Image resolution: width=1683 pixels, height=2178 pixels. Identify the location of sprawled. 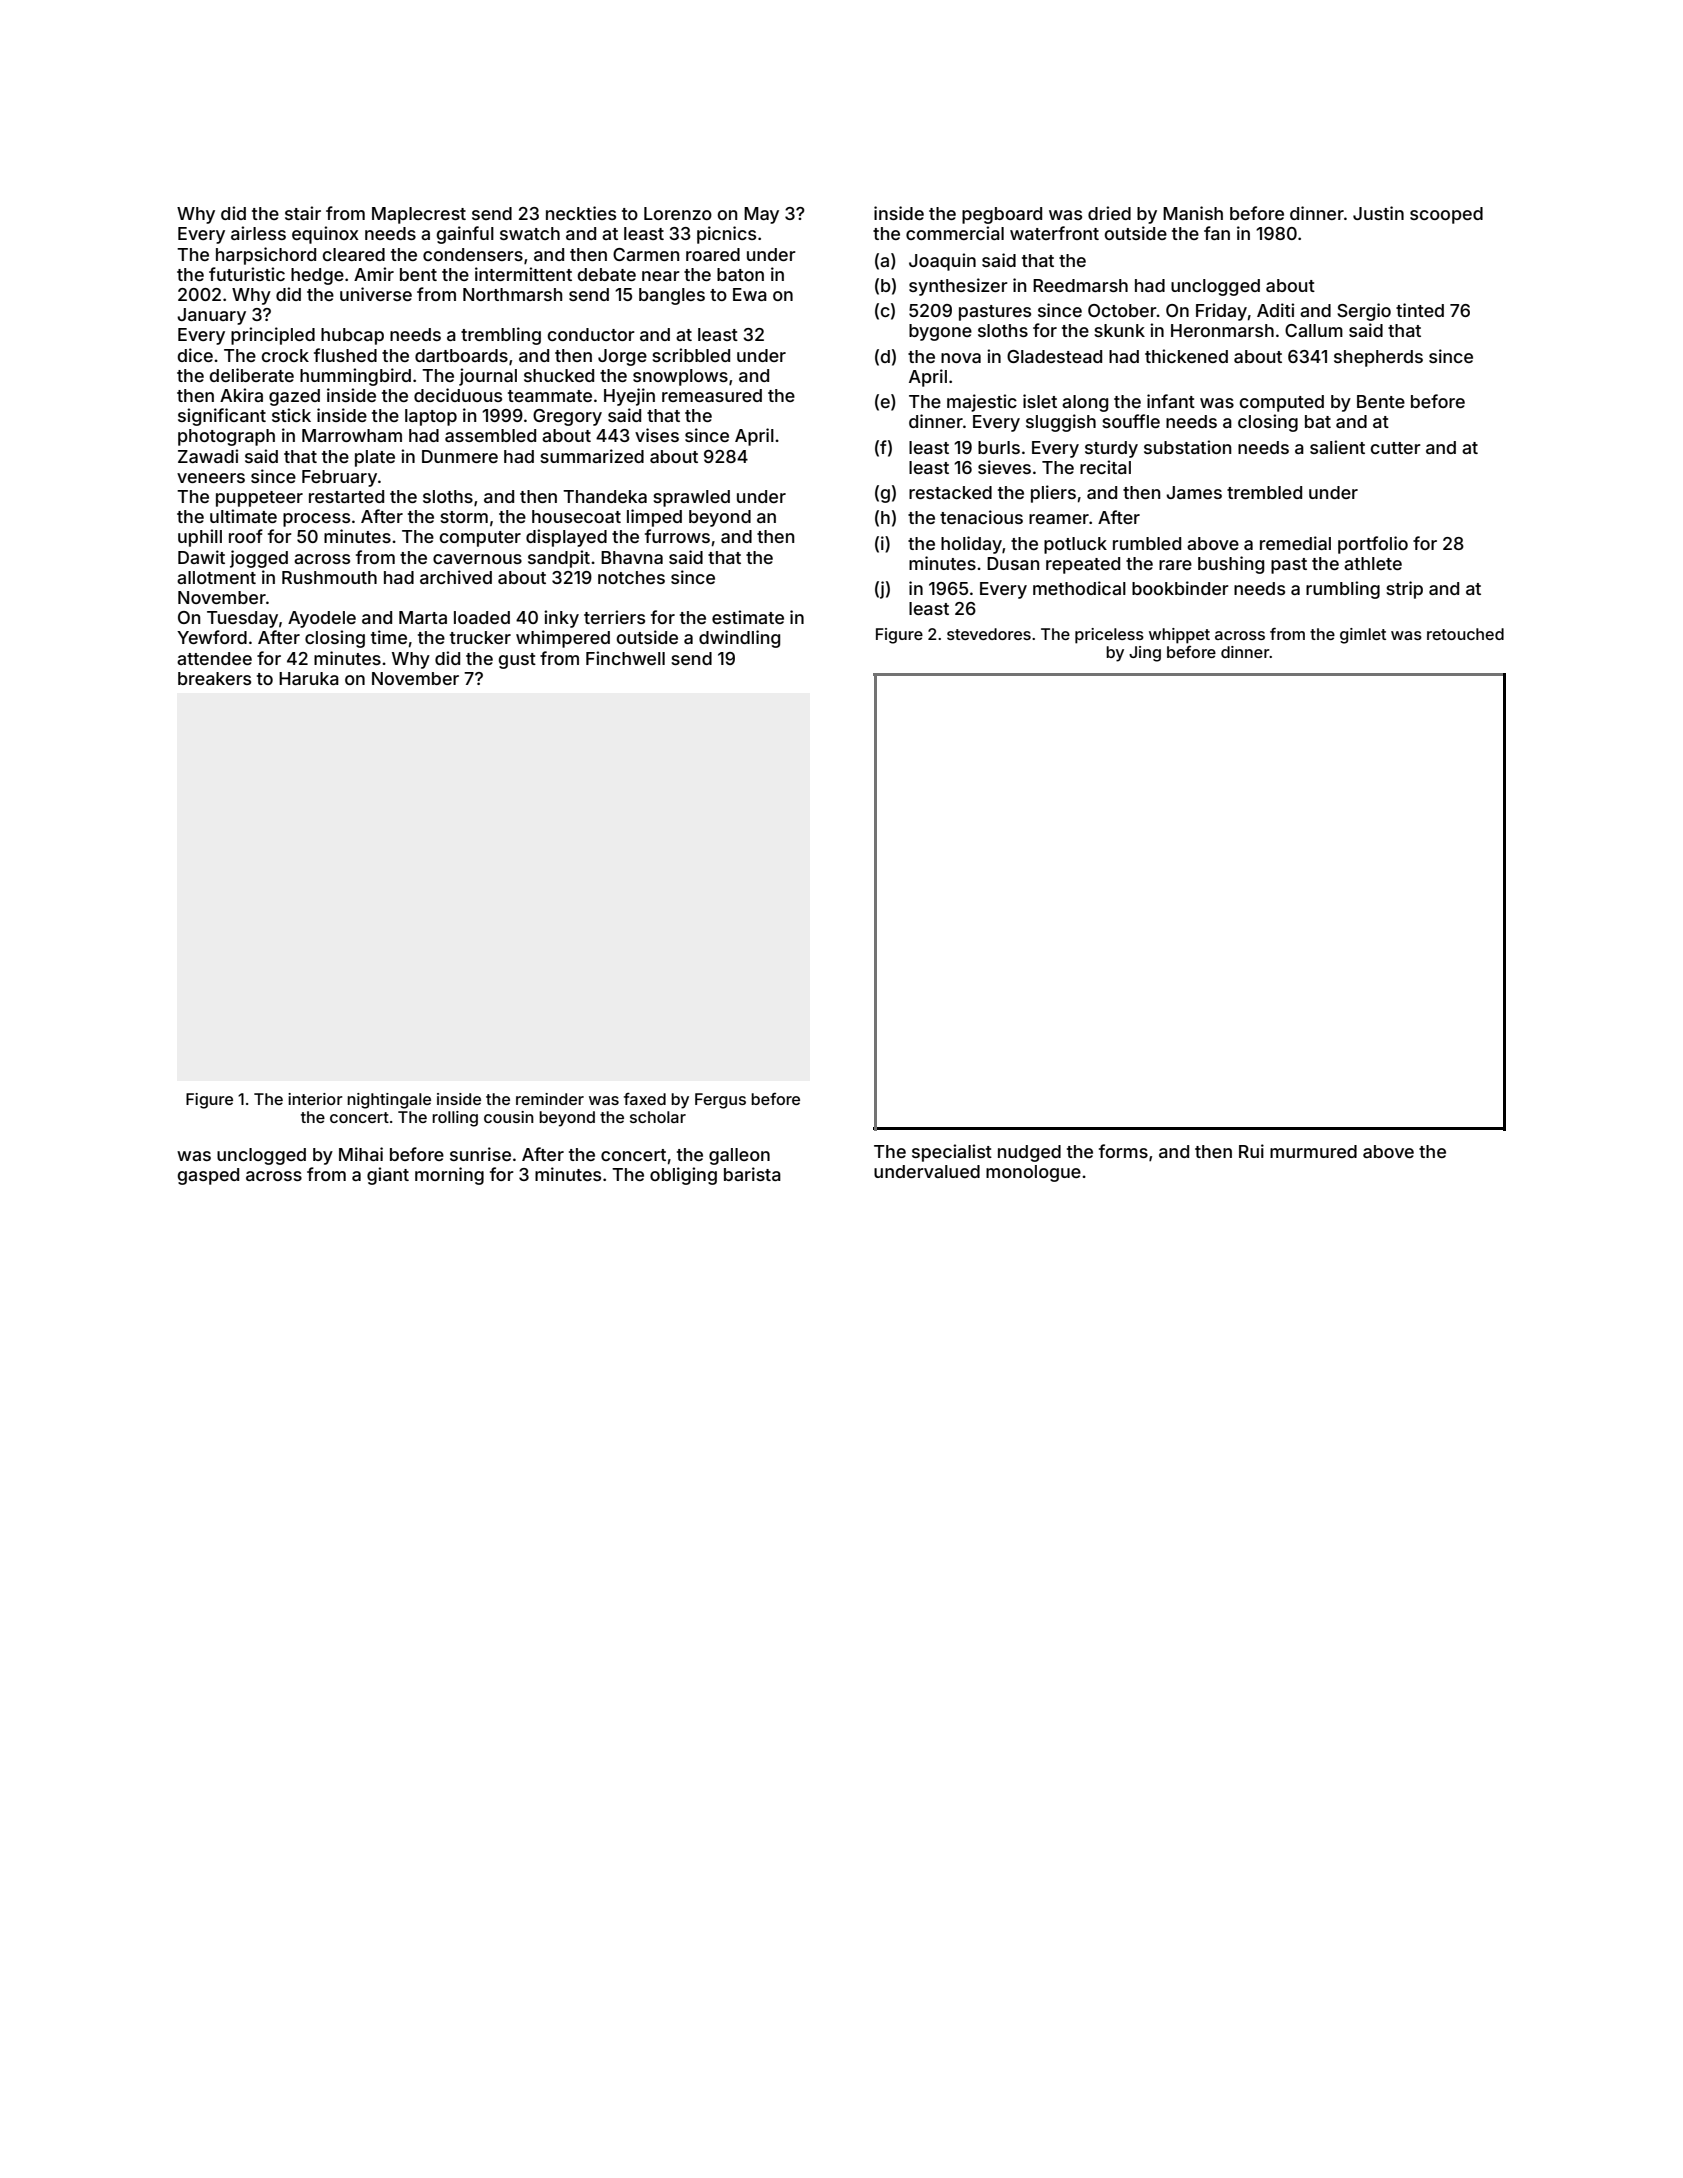
(691, 498).
